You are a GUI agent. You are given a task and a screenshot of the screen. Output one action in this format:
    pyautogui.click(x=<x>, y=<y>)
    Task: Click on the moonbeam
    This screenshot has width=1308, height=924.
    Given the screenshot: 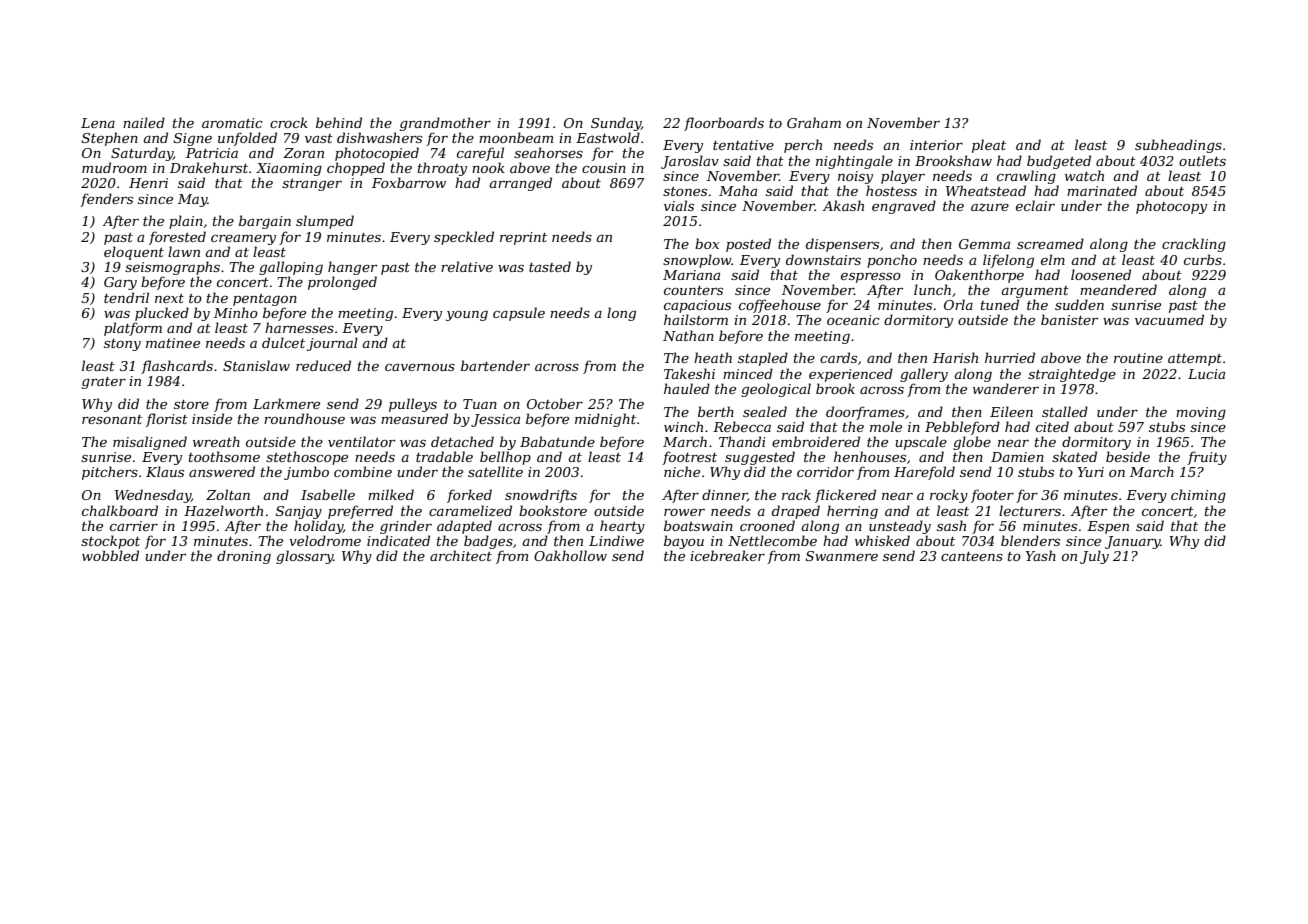 What is the action you would take?
    pyautogui.click(x=516, y=137)
